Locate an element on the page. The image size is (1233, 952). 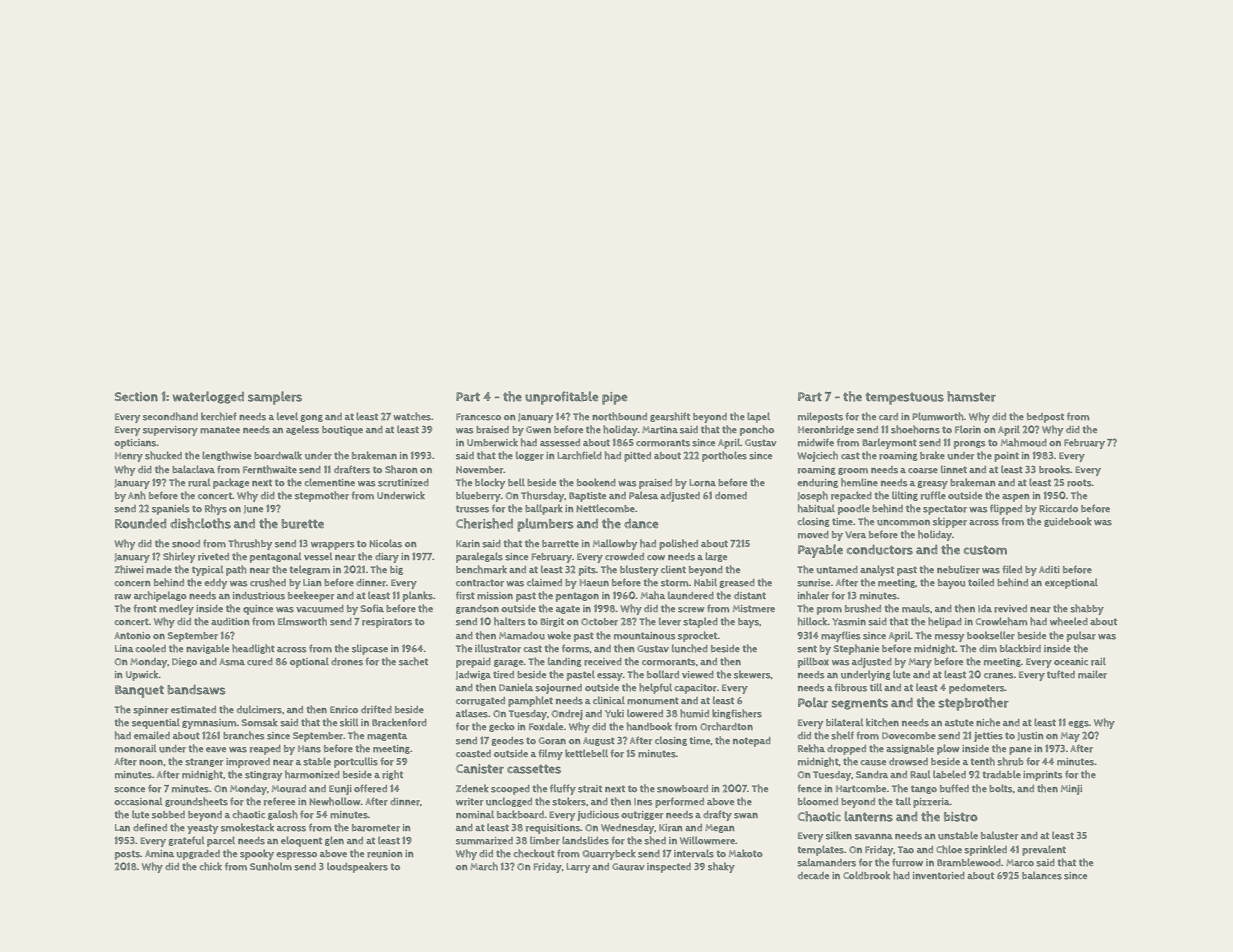
Vera is located at coordinates (855, 535).
